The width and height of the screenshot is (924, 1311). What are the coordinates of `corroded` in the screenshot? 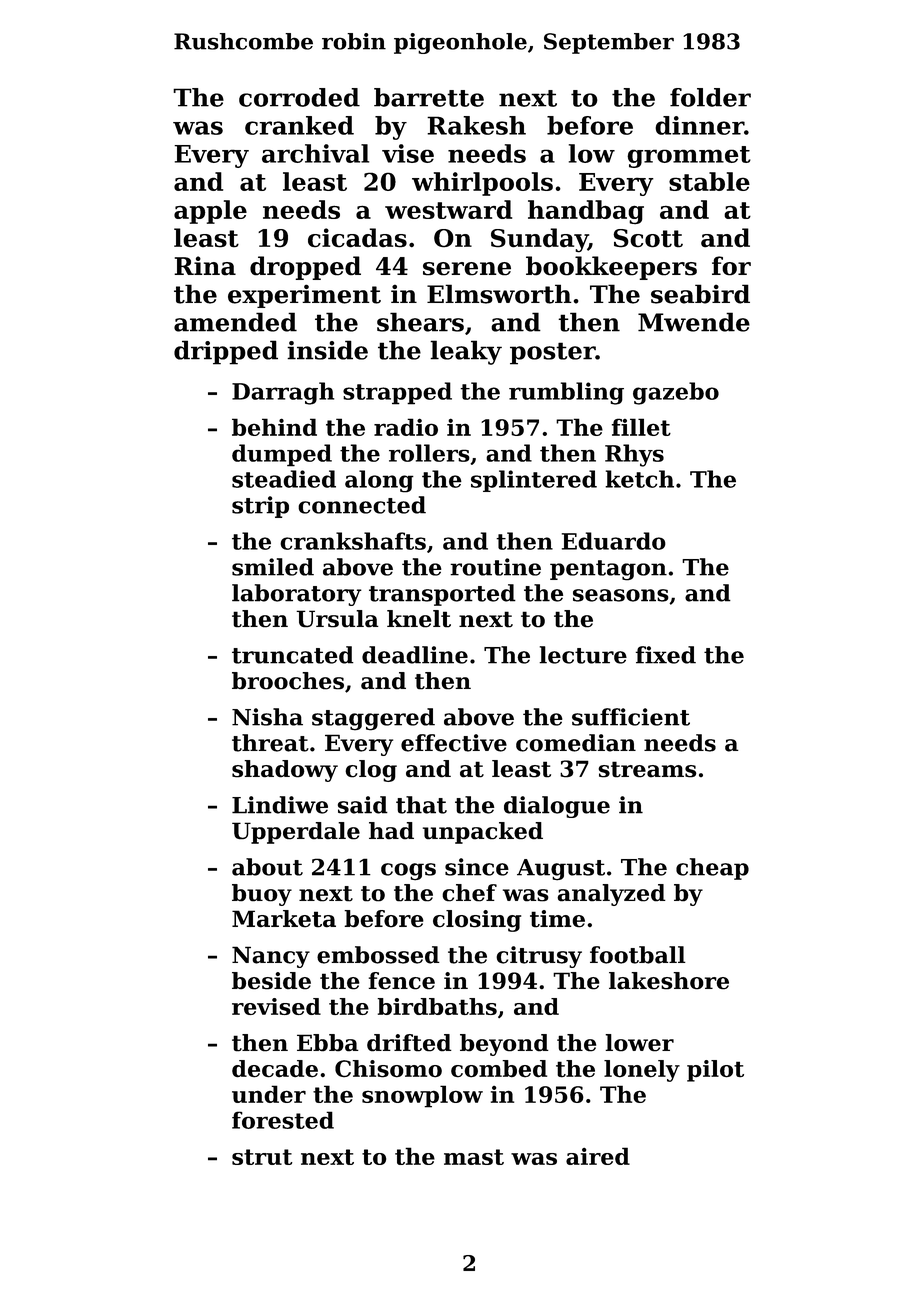 It's located at (299, 97).
